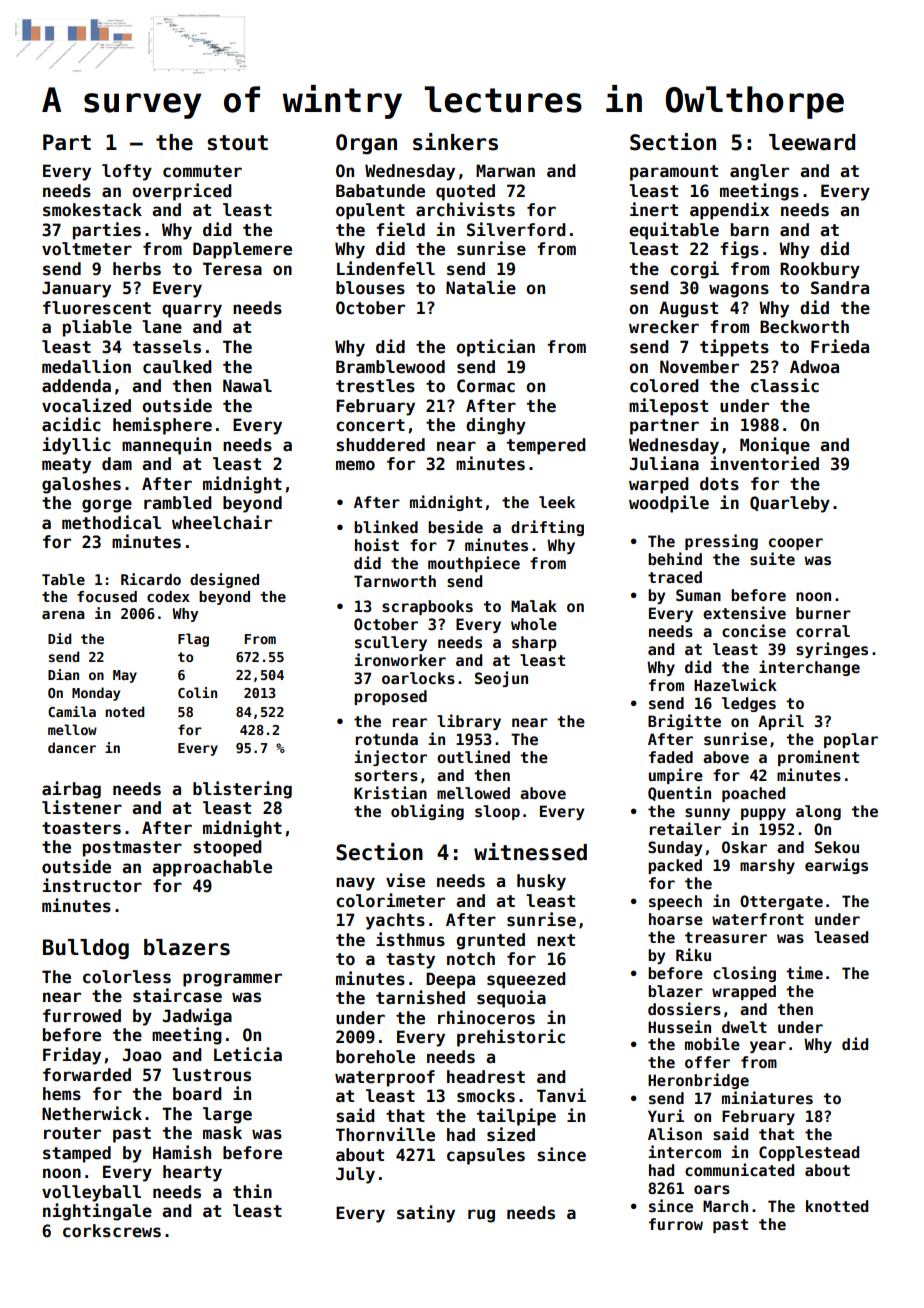 The image size is (924, 1308). What do you see at coordinates (516, 229) in the screenshot?
I see `Silverford` at bounding box center [516, 229].
